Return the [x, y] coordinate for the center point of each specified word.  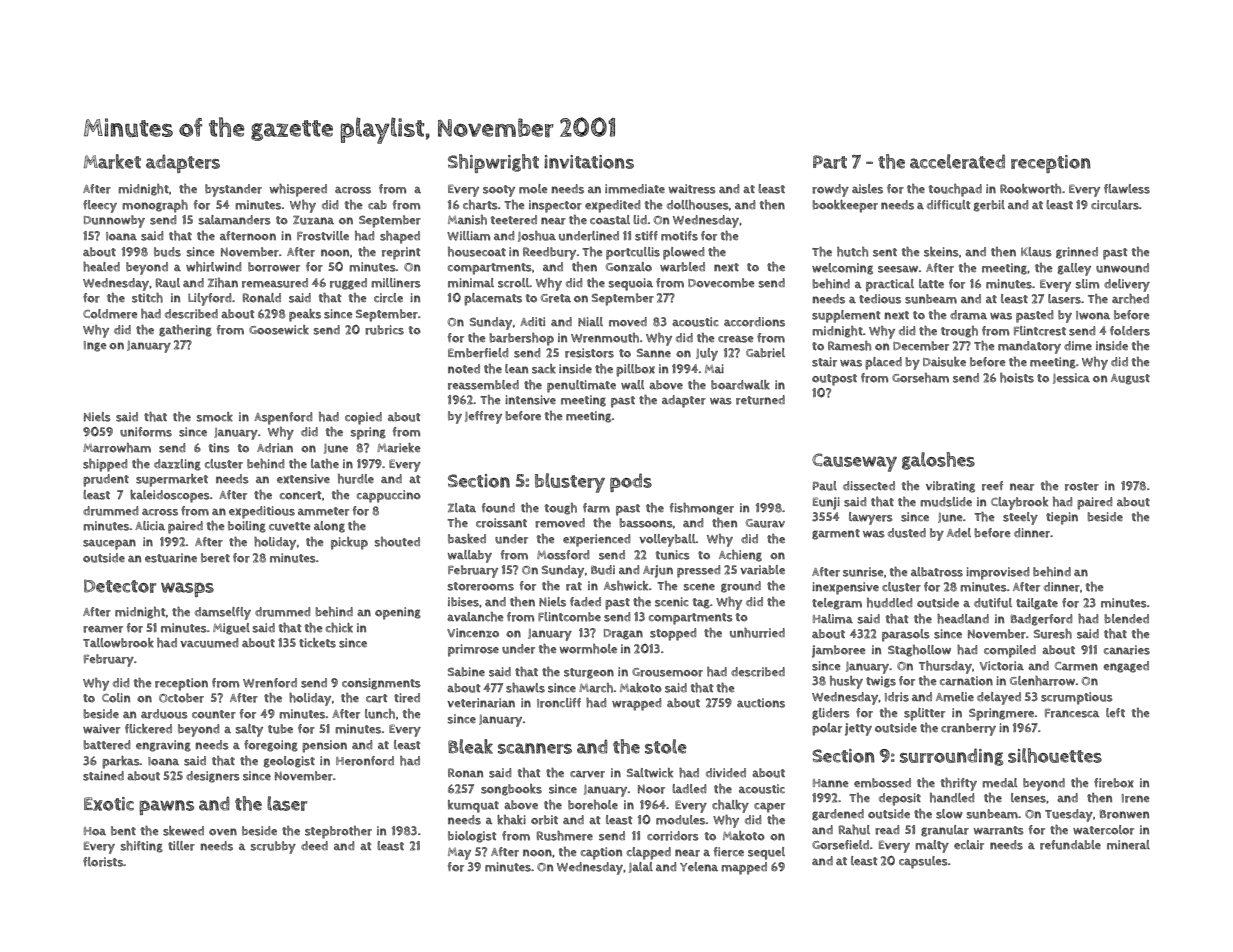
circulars [1115, 205]
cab [377, 205]
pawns [166, 807]
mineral [1128, 845]
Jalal [641, 867]
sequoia [630, 284]
